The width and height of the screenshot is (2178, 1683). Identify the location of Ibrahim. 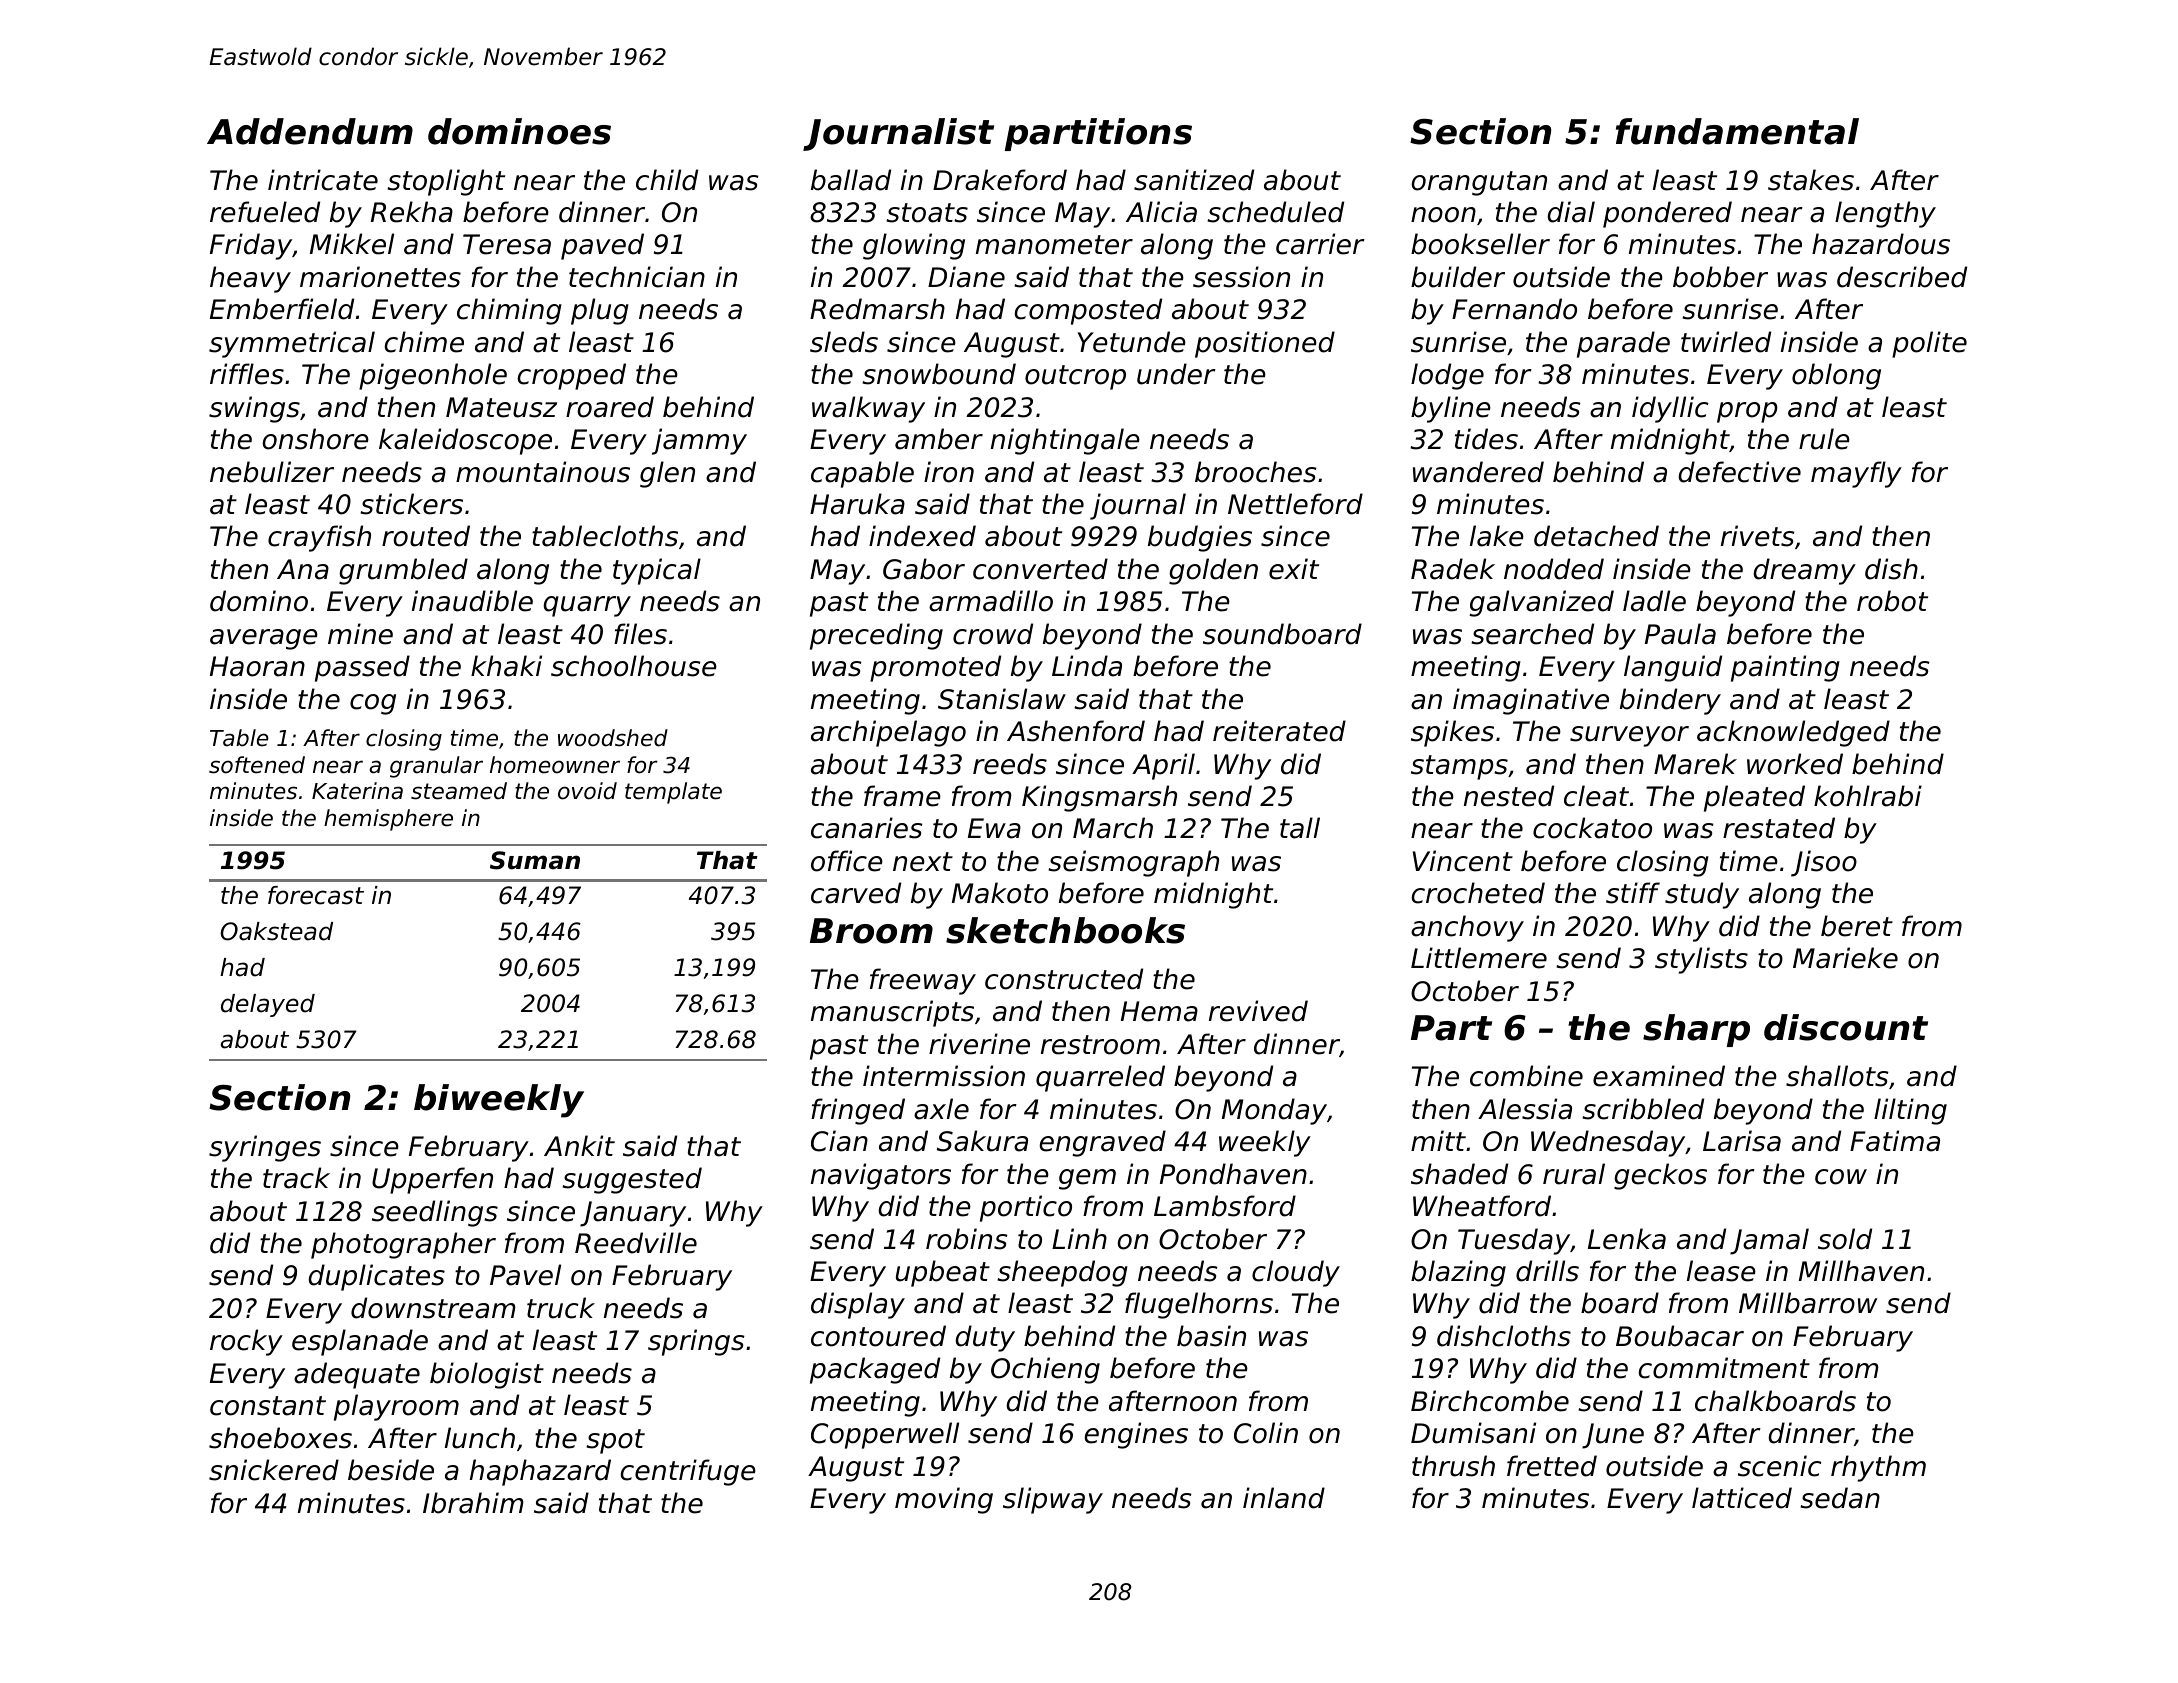
(473, 1503).
